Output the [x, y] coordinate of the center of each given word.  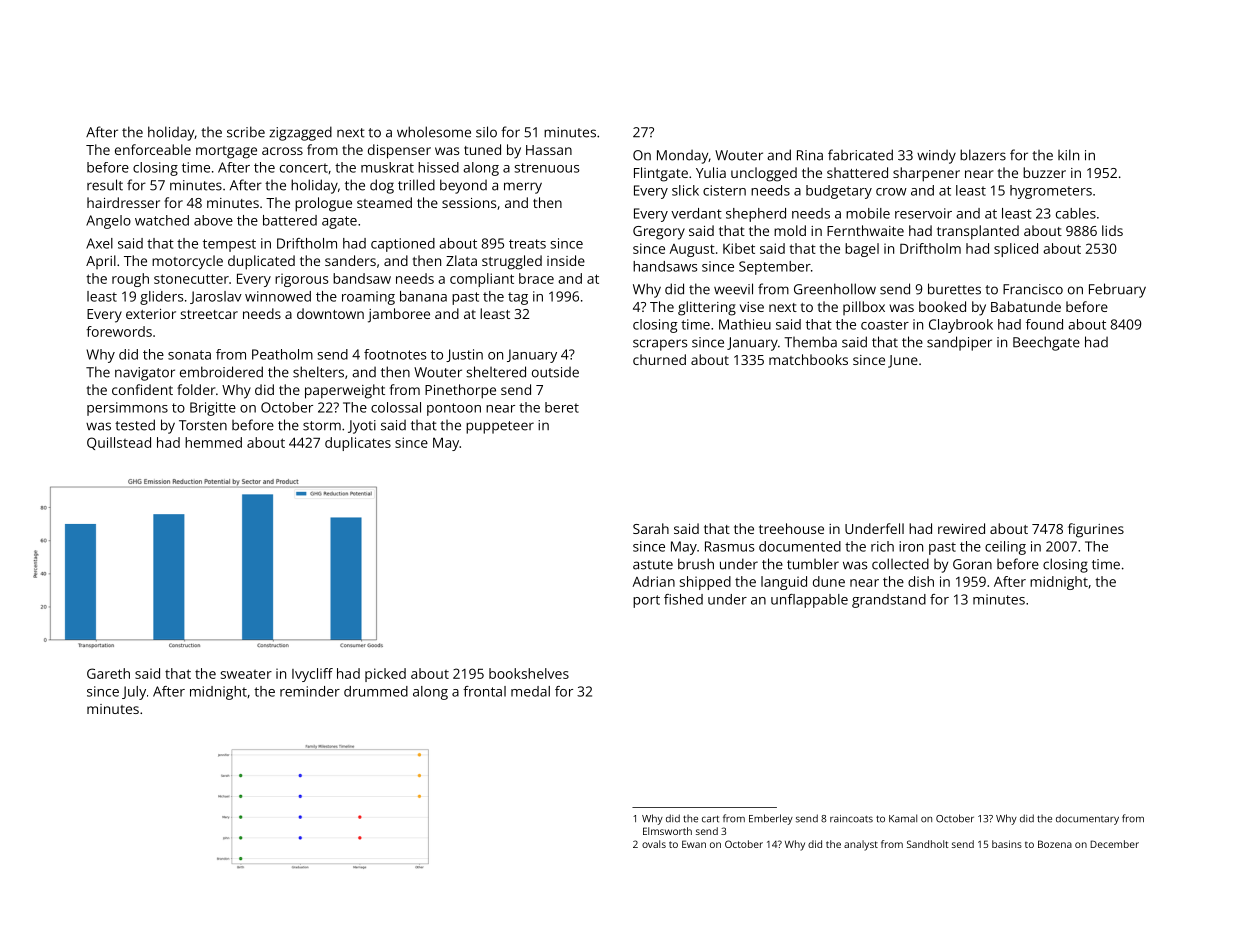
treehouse [791, 528]
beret [562, 407]
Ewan [694, 844]
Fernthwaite [865, 230]
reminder [310, 691]
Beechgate [1046, 343]
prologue [323, 204]
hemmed [213, 442]
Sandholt [928, 844]
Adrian [653, 581]
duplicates [358, 444]
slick [685, 190]
